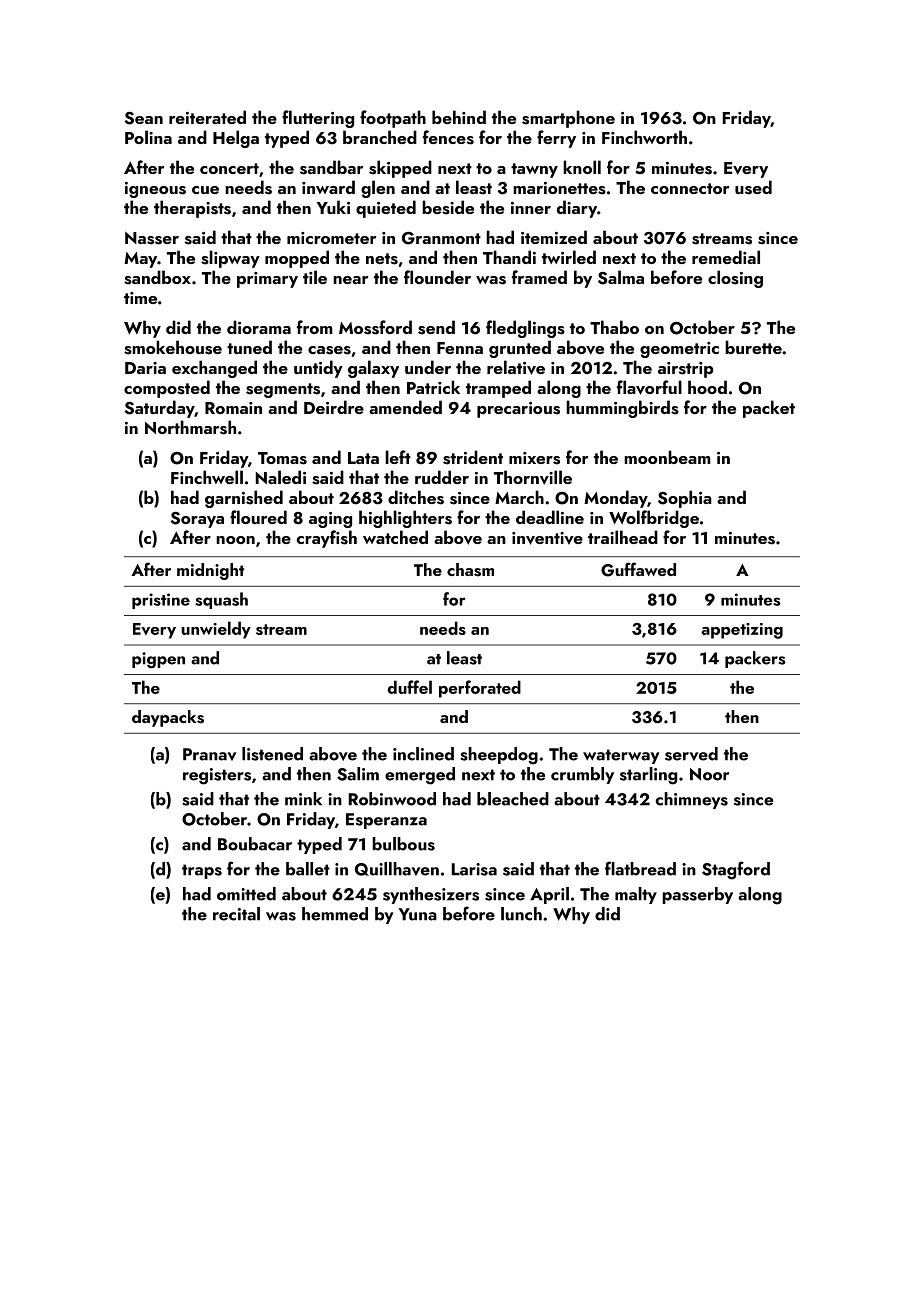 The width and height of the screenshot is (924, 1308). What do you see at coordinates (375, 327) in the screenshot?
I see `Mossford` at bounding box center [375, 327].
